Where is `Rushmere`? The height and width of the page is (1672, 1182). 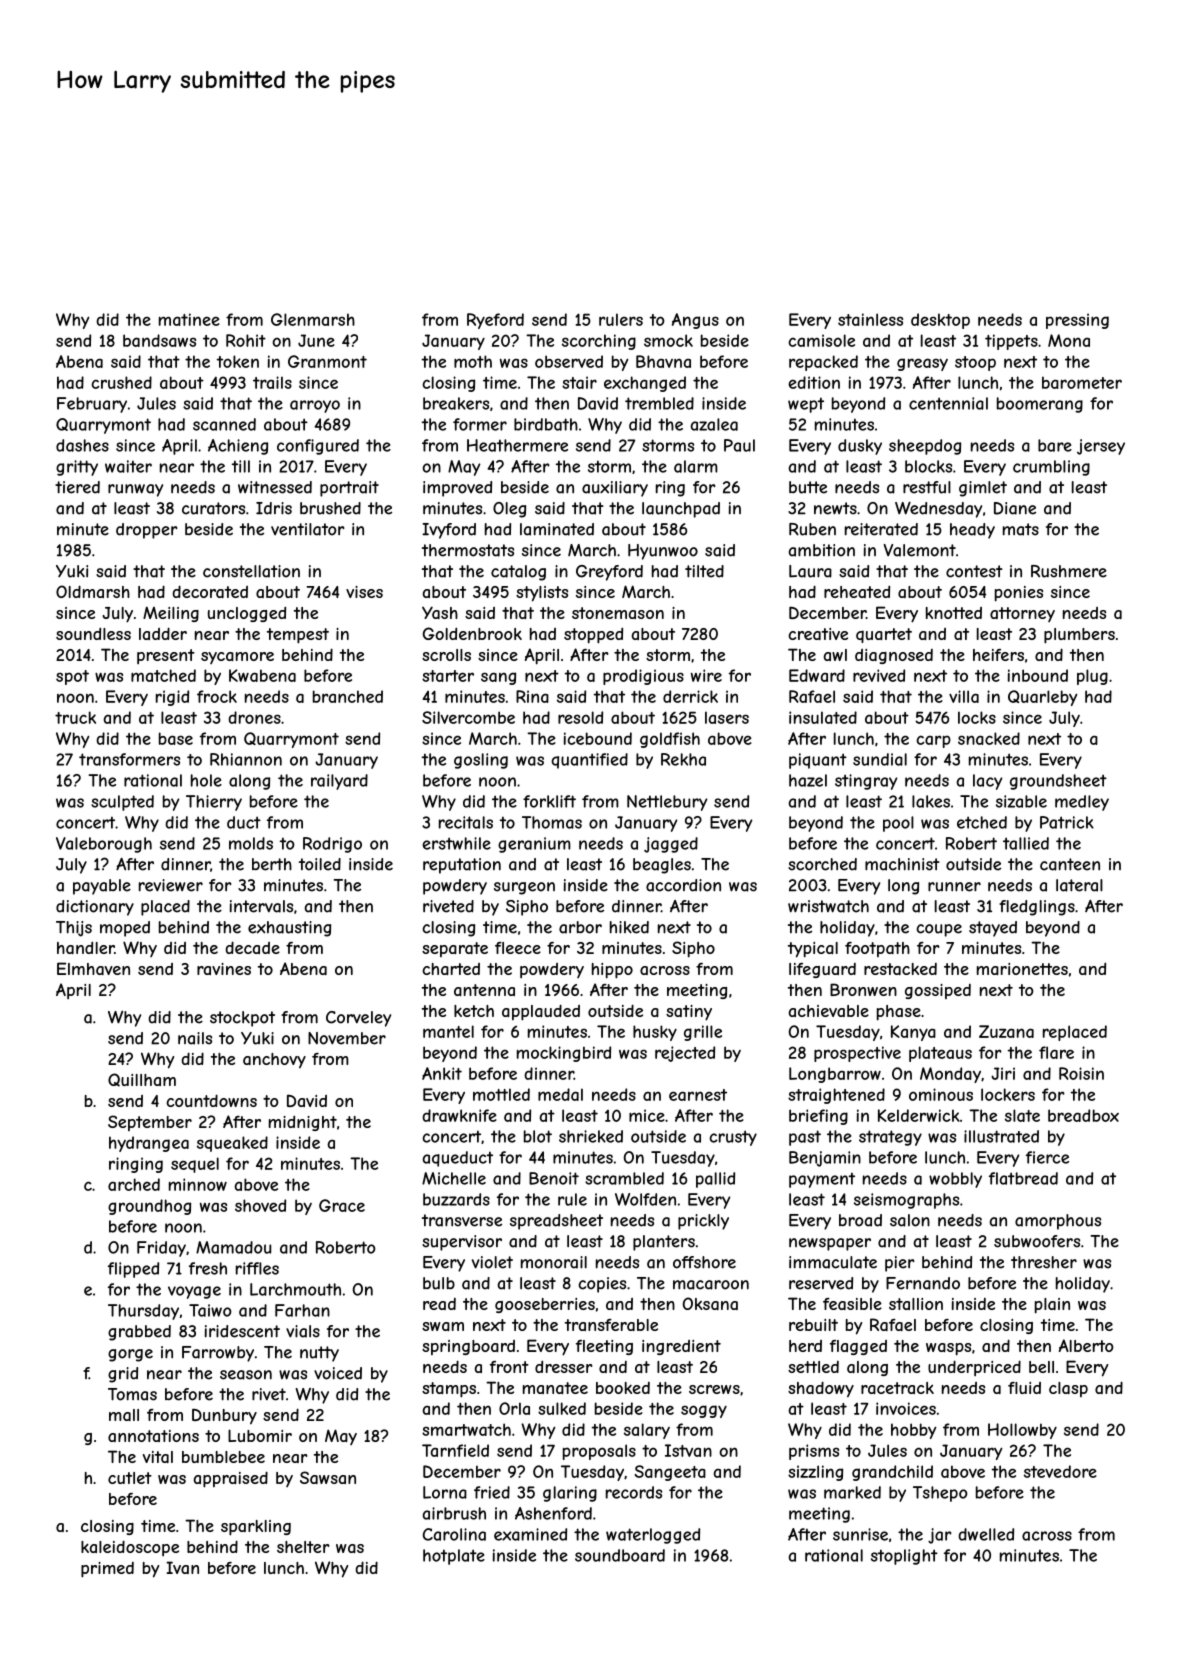
Rushmere is located at coordinates (1069, 571).
